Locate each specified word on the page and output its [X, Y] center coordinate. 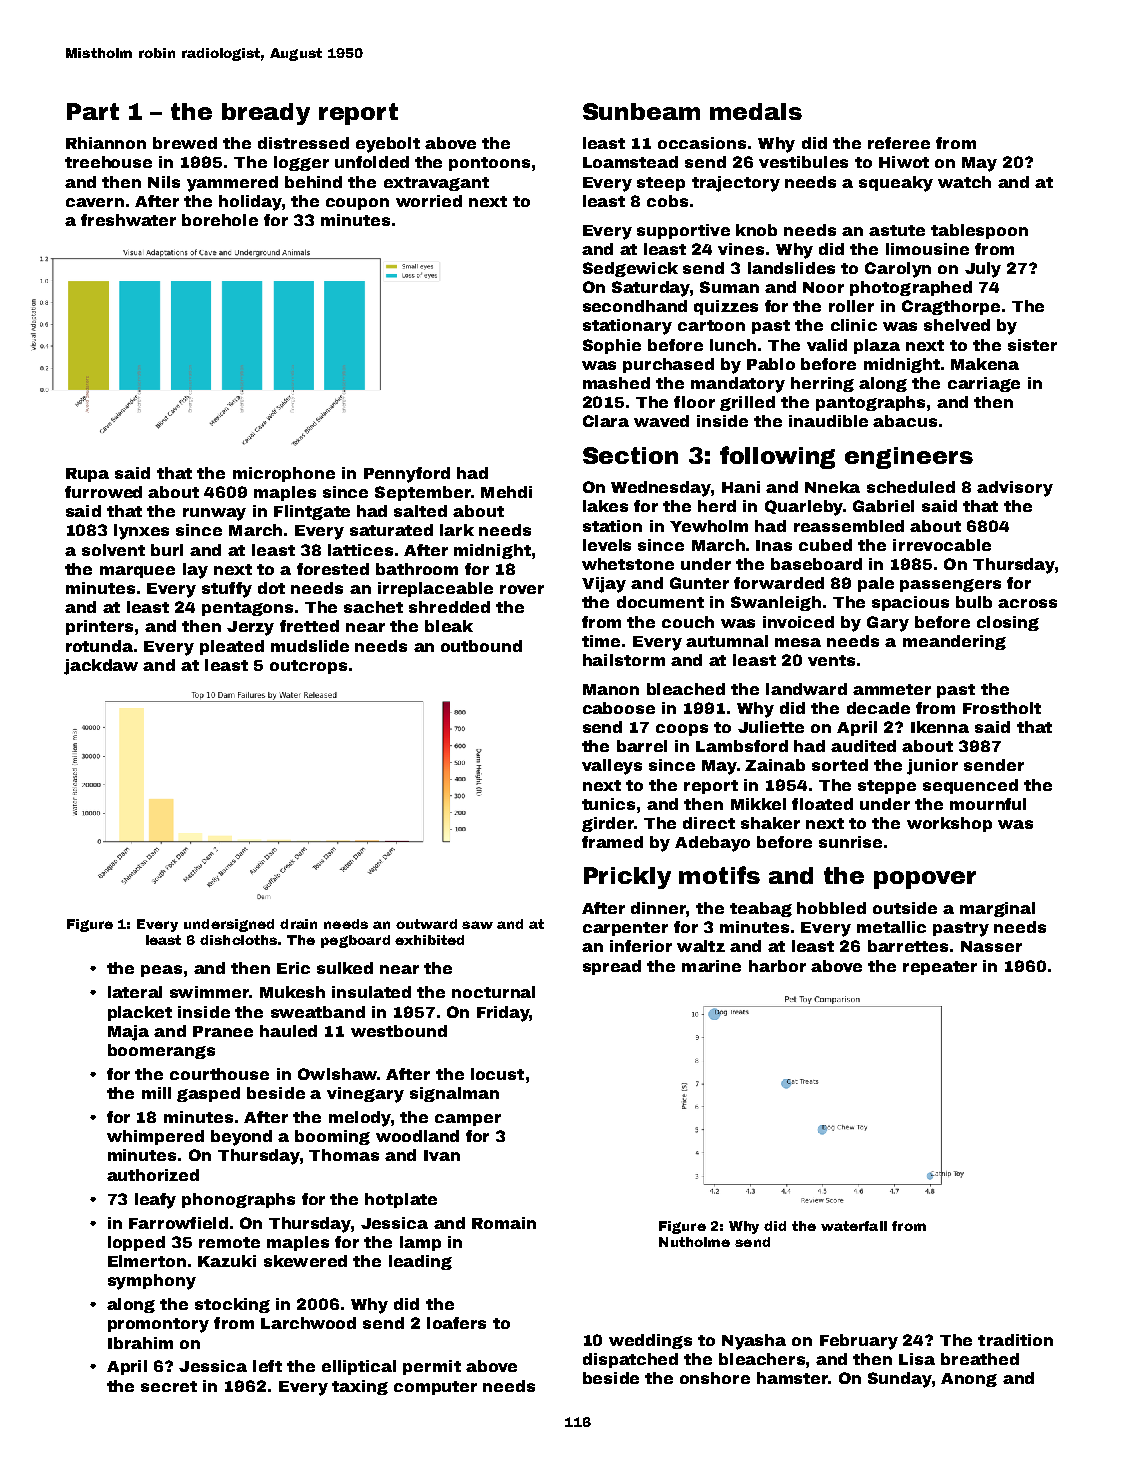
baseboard [816, 564]
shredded [449, 607]
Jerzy [250, 628]
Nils [164, 182]
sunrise [850, 842]
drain [298, 924]
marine [711, 966]
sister [1032, 345]
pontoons [489, 164]
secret [169, 1386]
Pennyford [407, 475]
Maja [128, 1033]
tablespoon [979, 231]
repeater [940, 968]
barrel [642, 746]
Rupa [87, 475]
